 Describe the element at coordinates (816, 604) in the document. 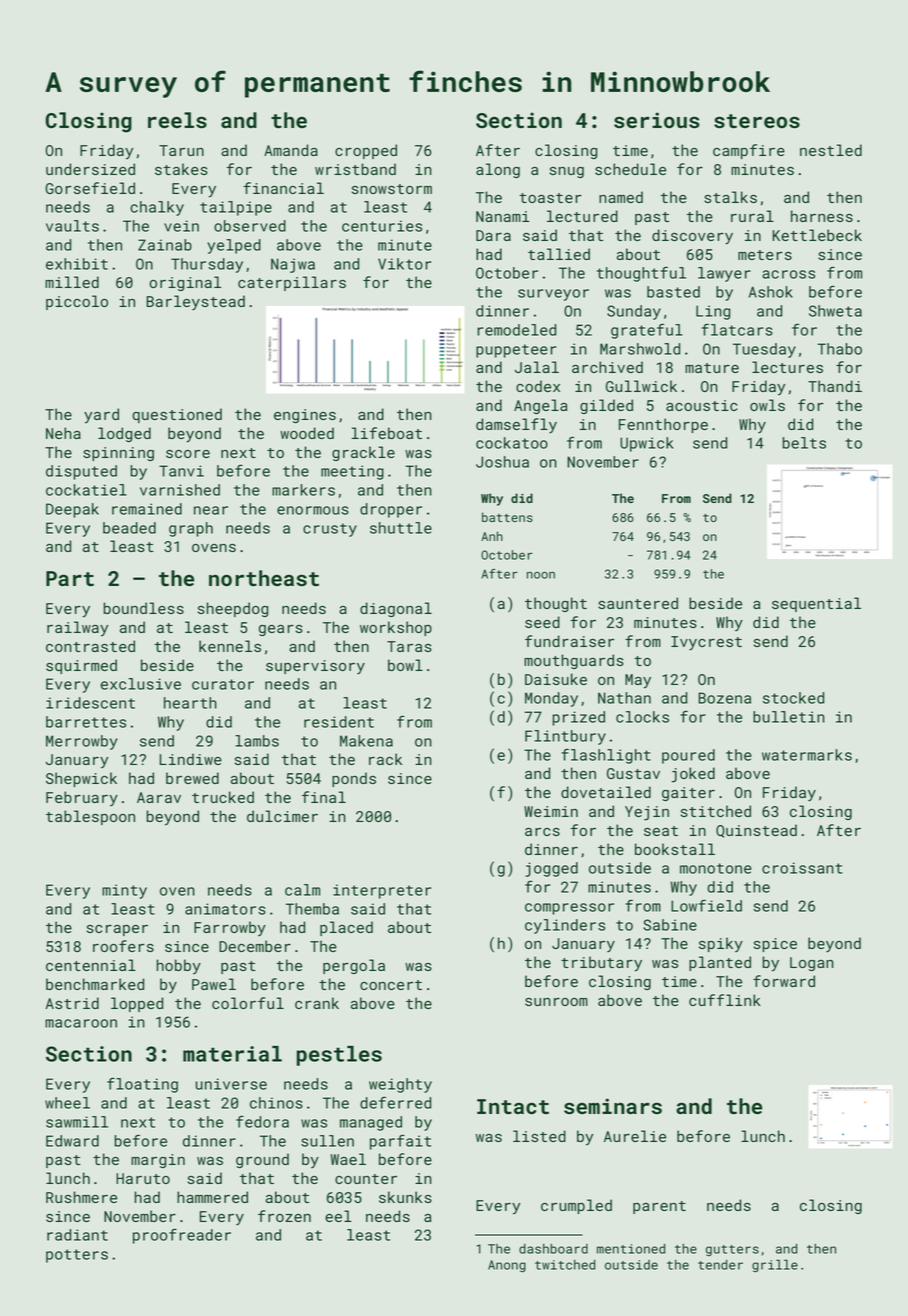

I see `sequential` at that location.
